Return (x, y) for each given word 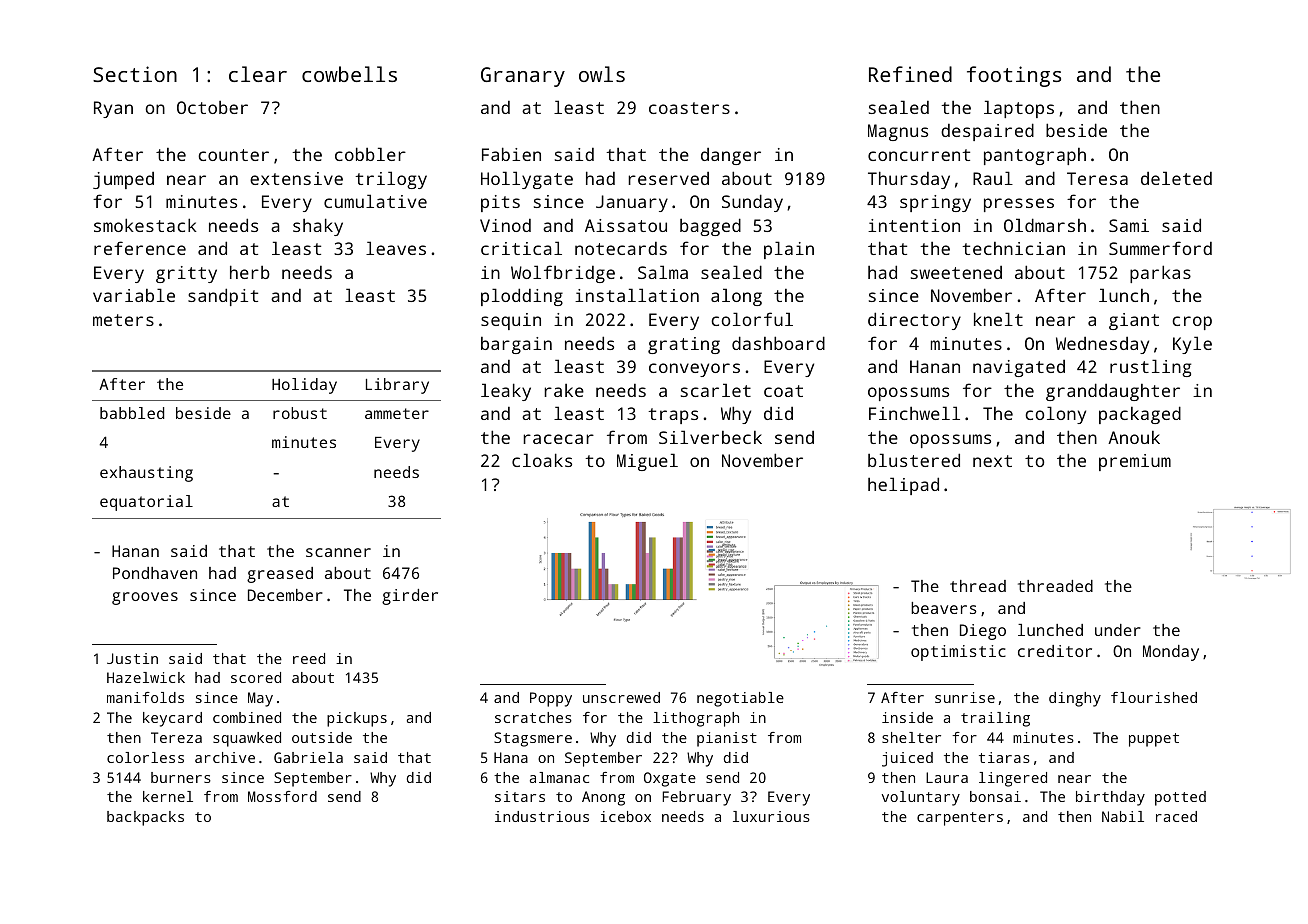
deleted (1176, 178)
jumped (123, 180)
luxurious (771, 816)
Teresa (1097, 178)
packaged (1140, 415)
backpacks (145, 818)
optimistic (958, 653)
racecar (558, 439)
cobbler (370, 154)
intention (914, 225)
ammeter (397, 413)
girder (410, 597)
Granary (523, 77)
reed (309, 658)
